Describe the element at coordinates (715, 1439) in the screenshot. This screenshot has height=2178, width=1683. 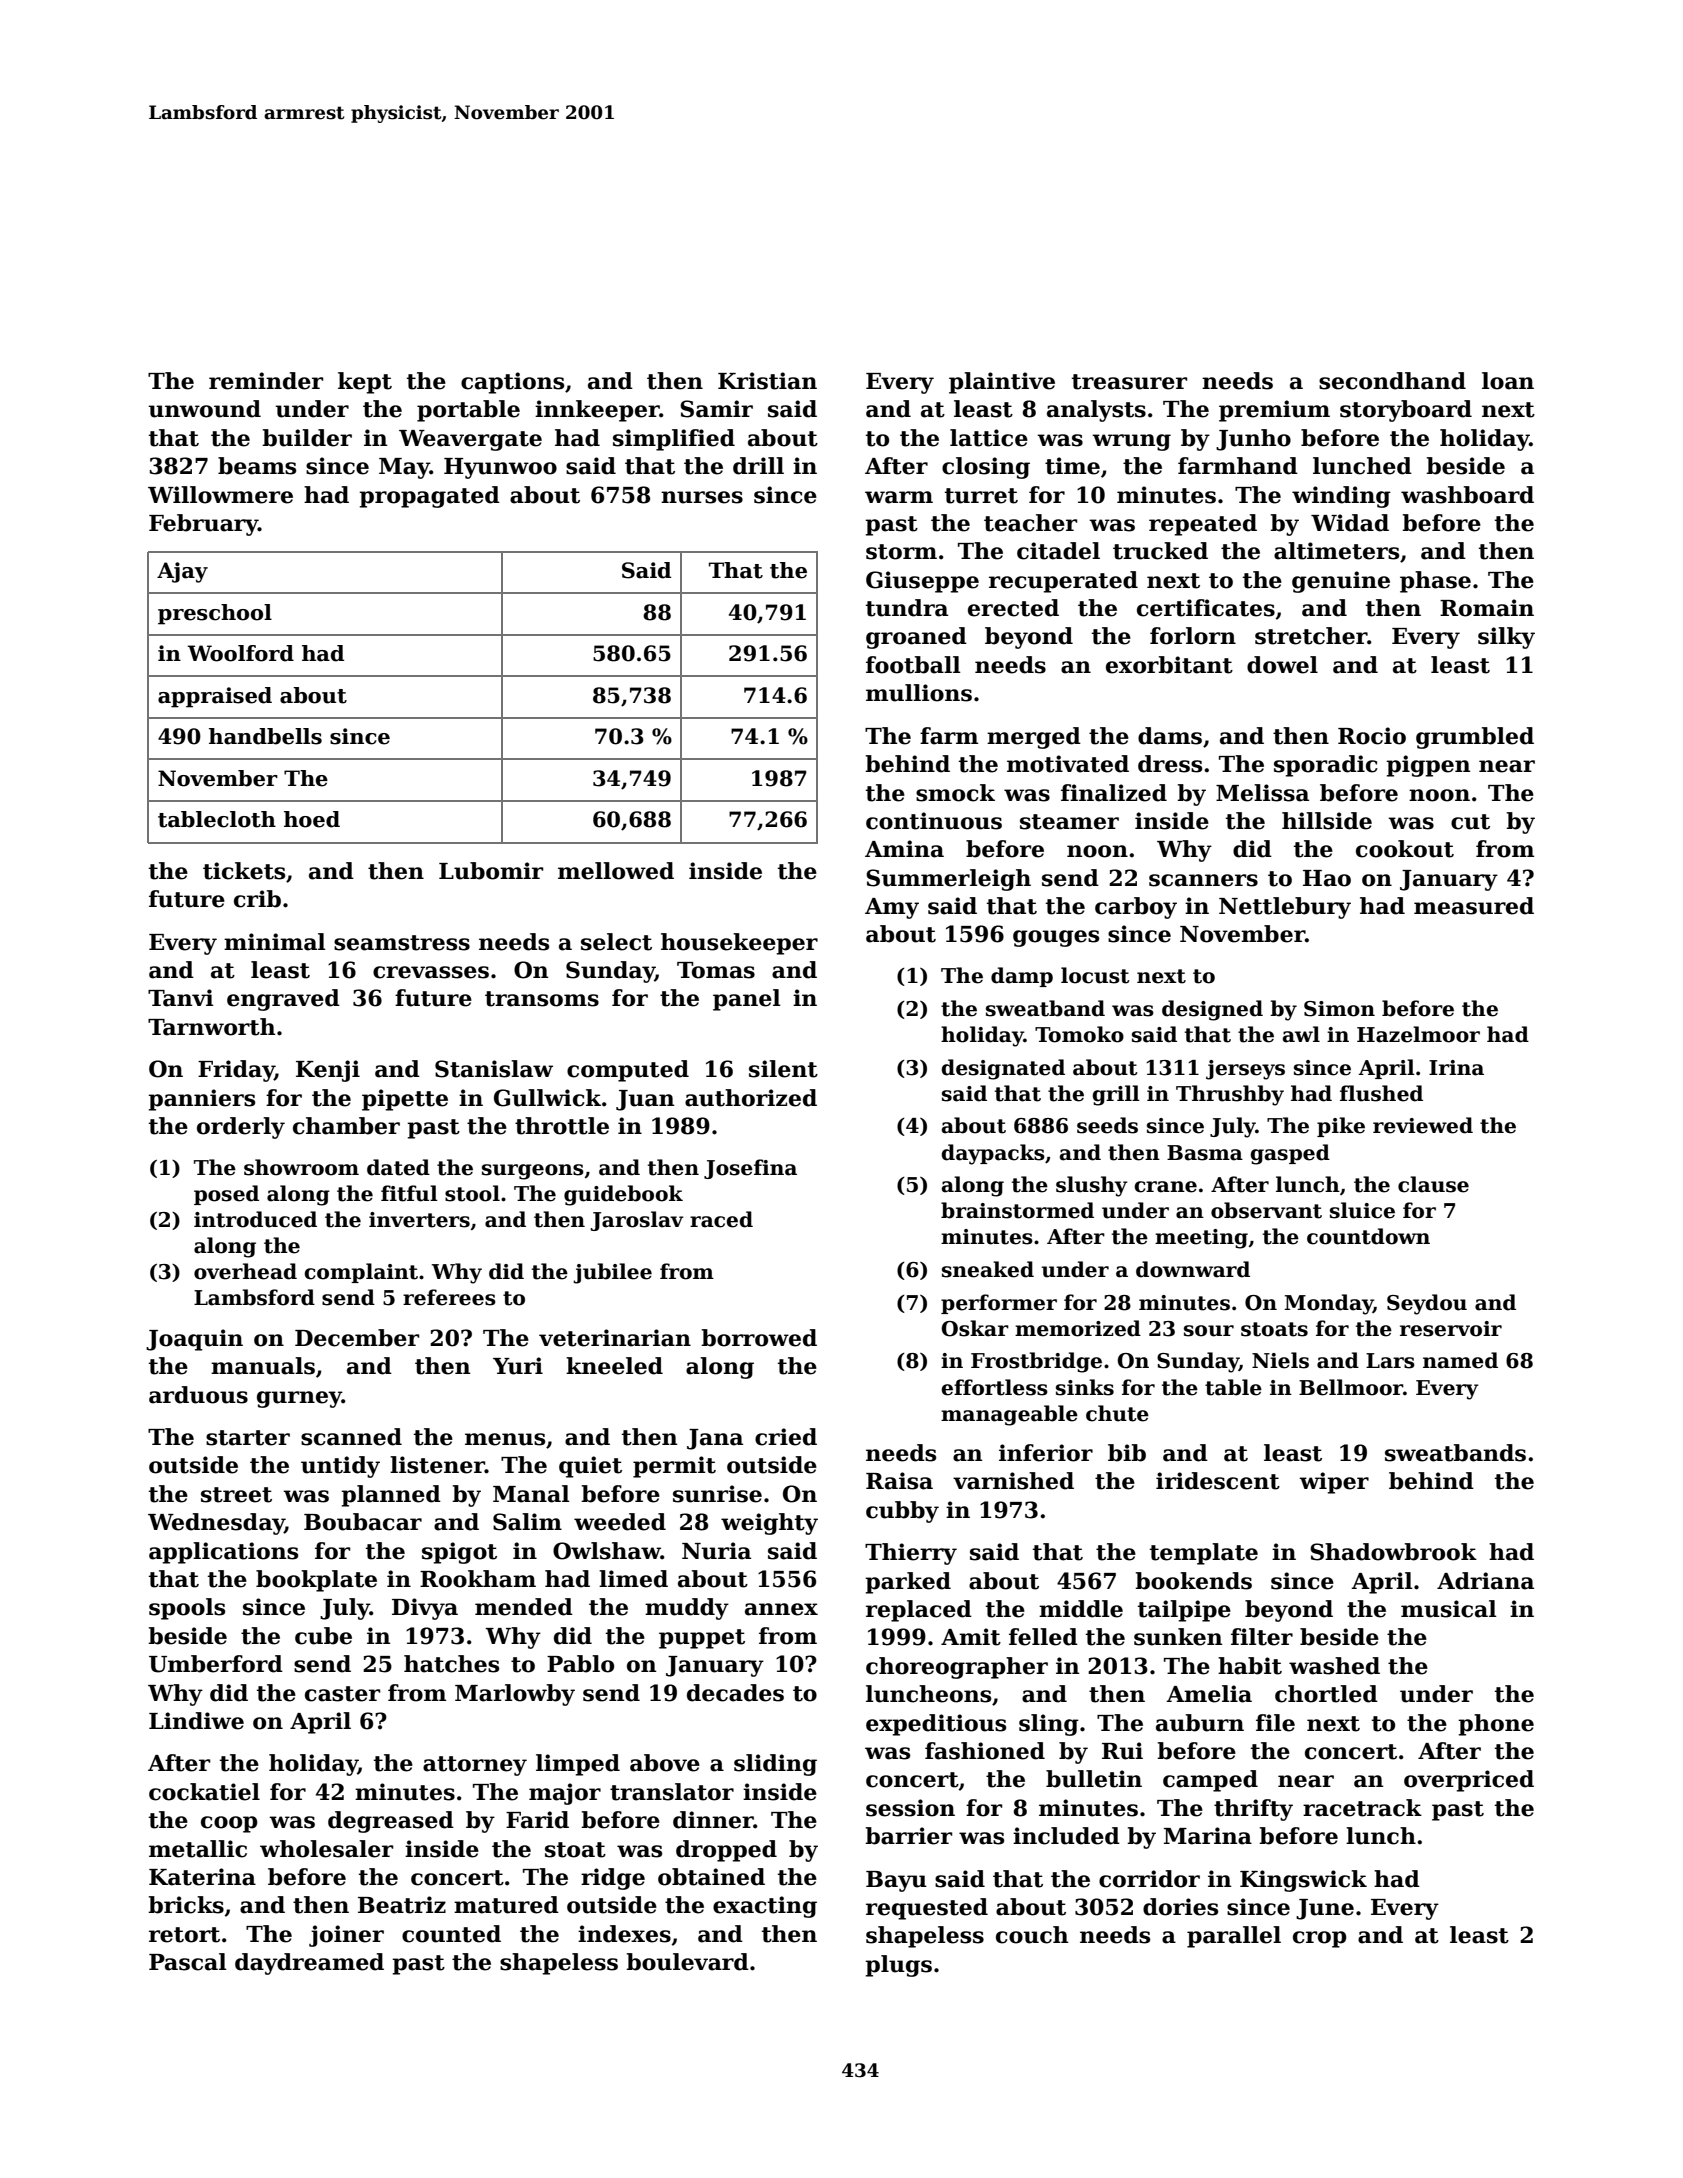
I see `Jana` at that location.
